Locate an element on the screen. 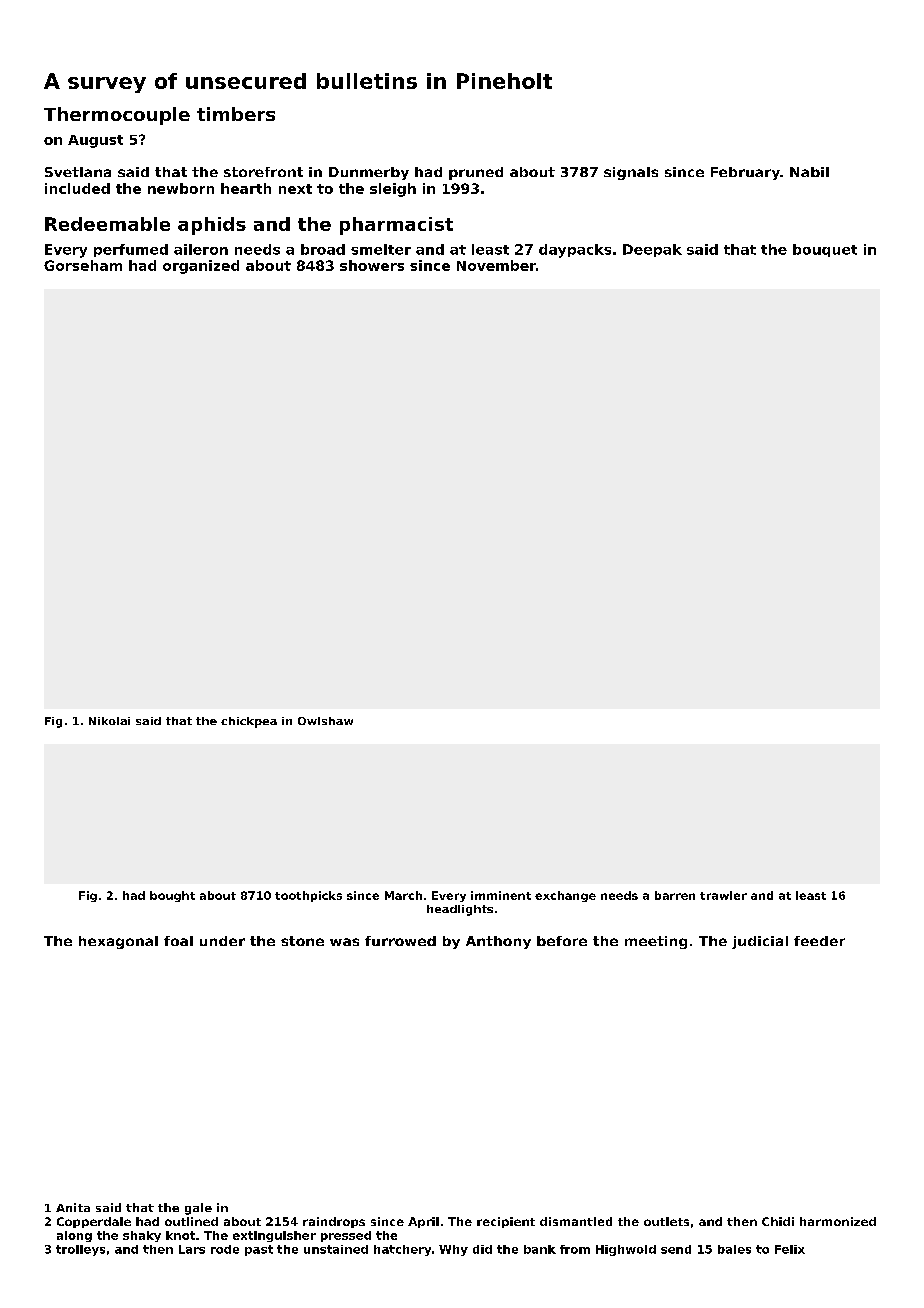  Anita is located at coordinates (73, 1207).
